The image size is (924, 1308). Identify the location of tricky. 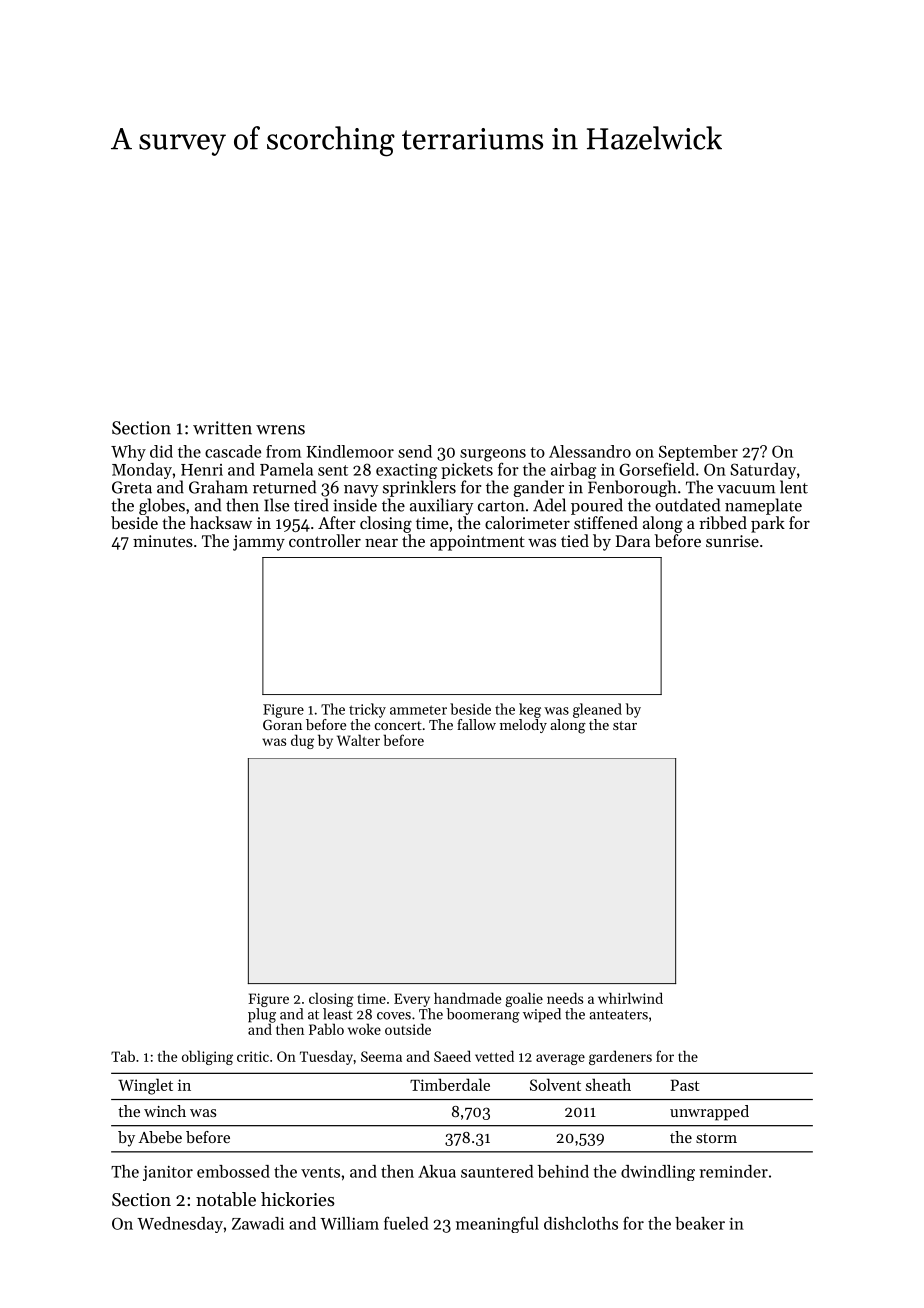
(367, 710).
